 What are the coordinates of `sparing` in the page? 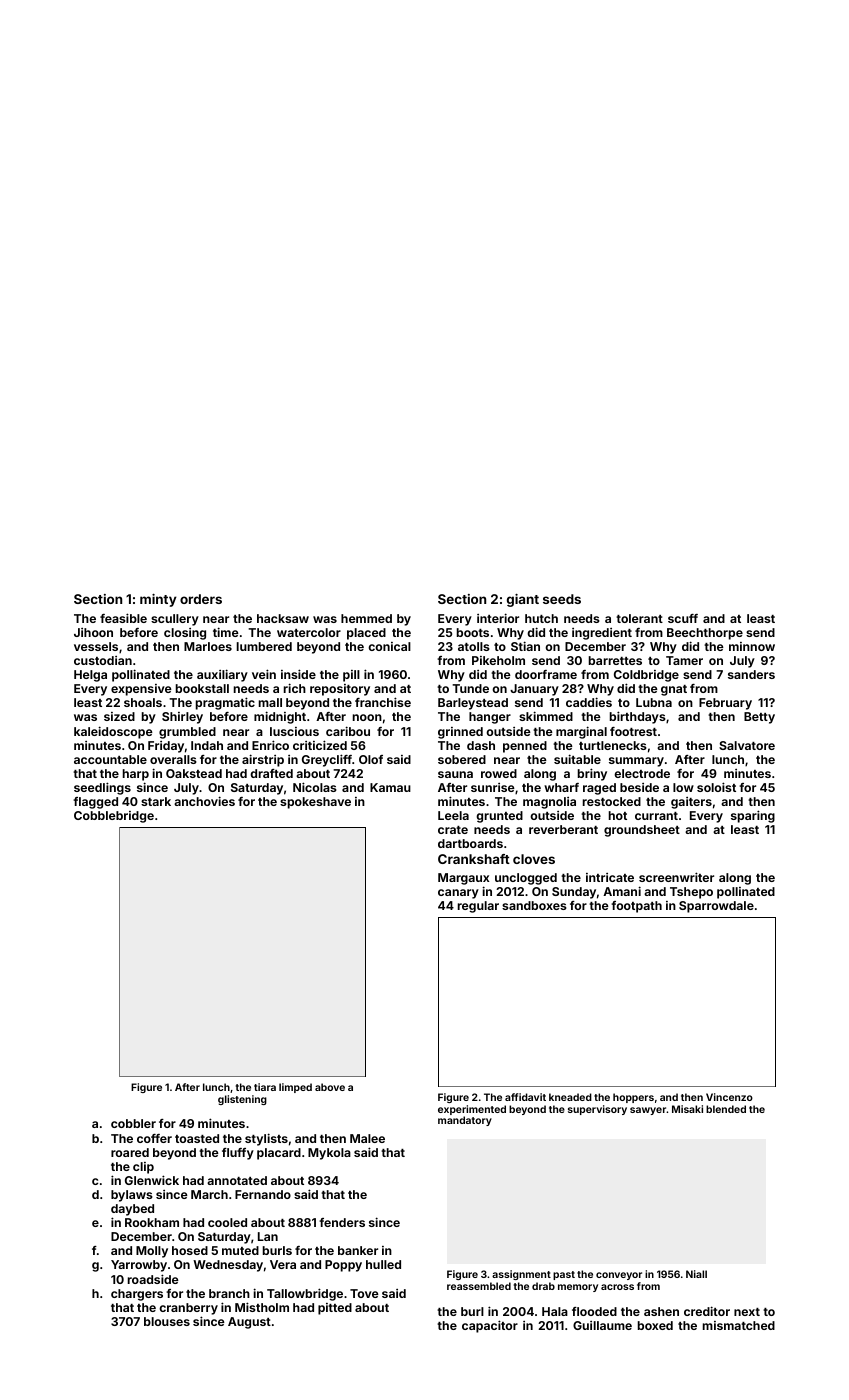 It's located at (753, 816).
